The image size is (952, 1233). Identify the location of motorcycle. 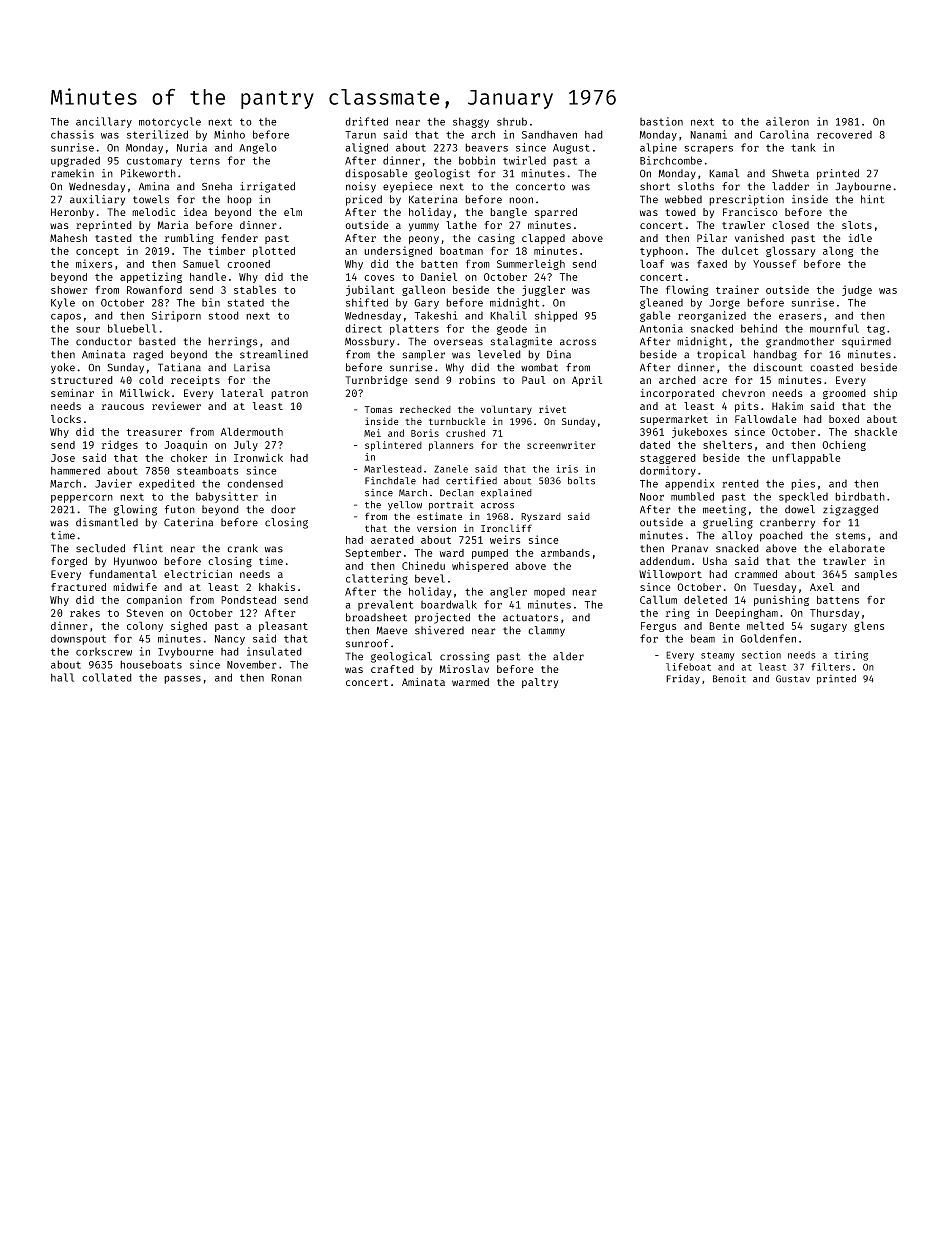
(170, 122).
